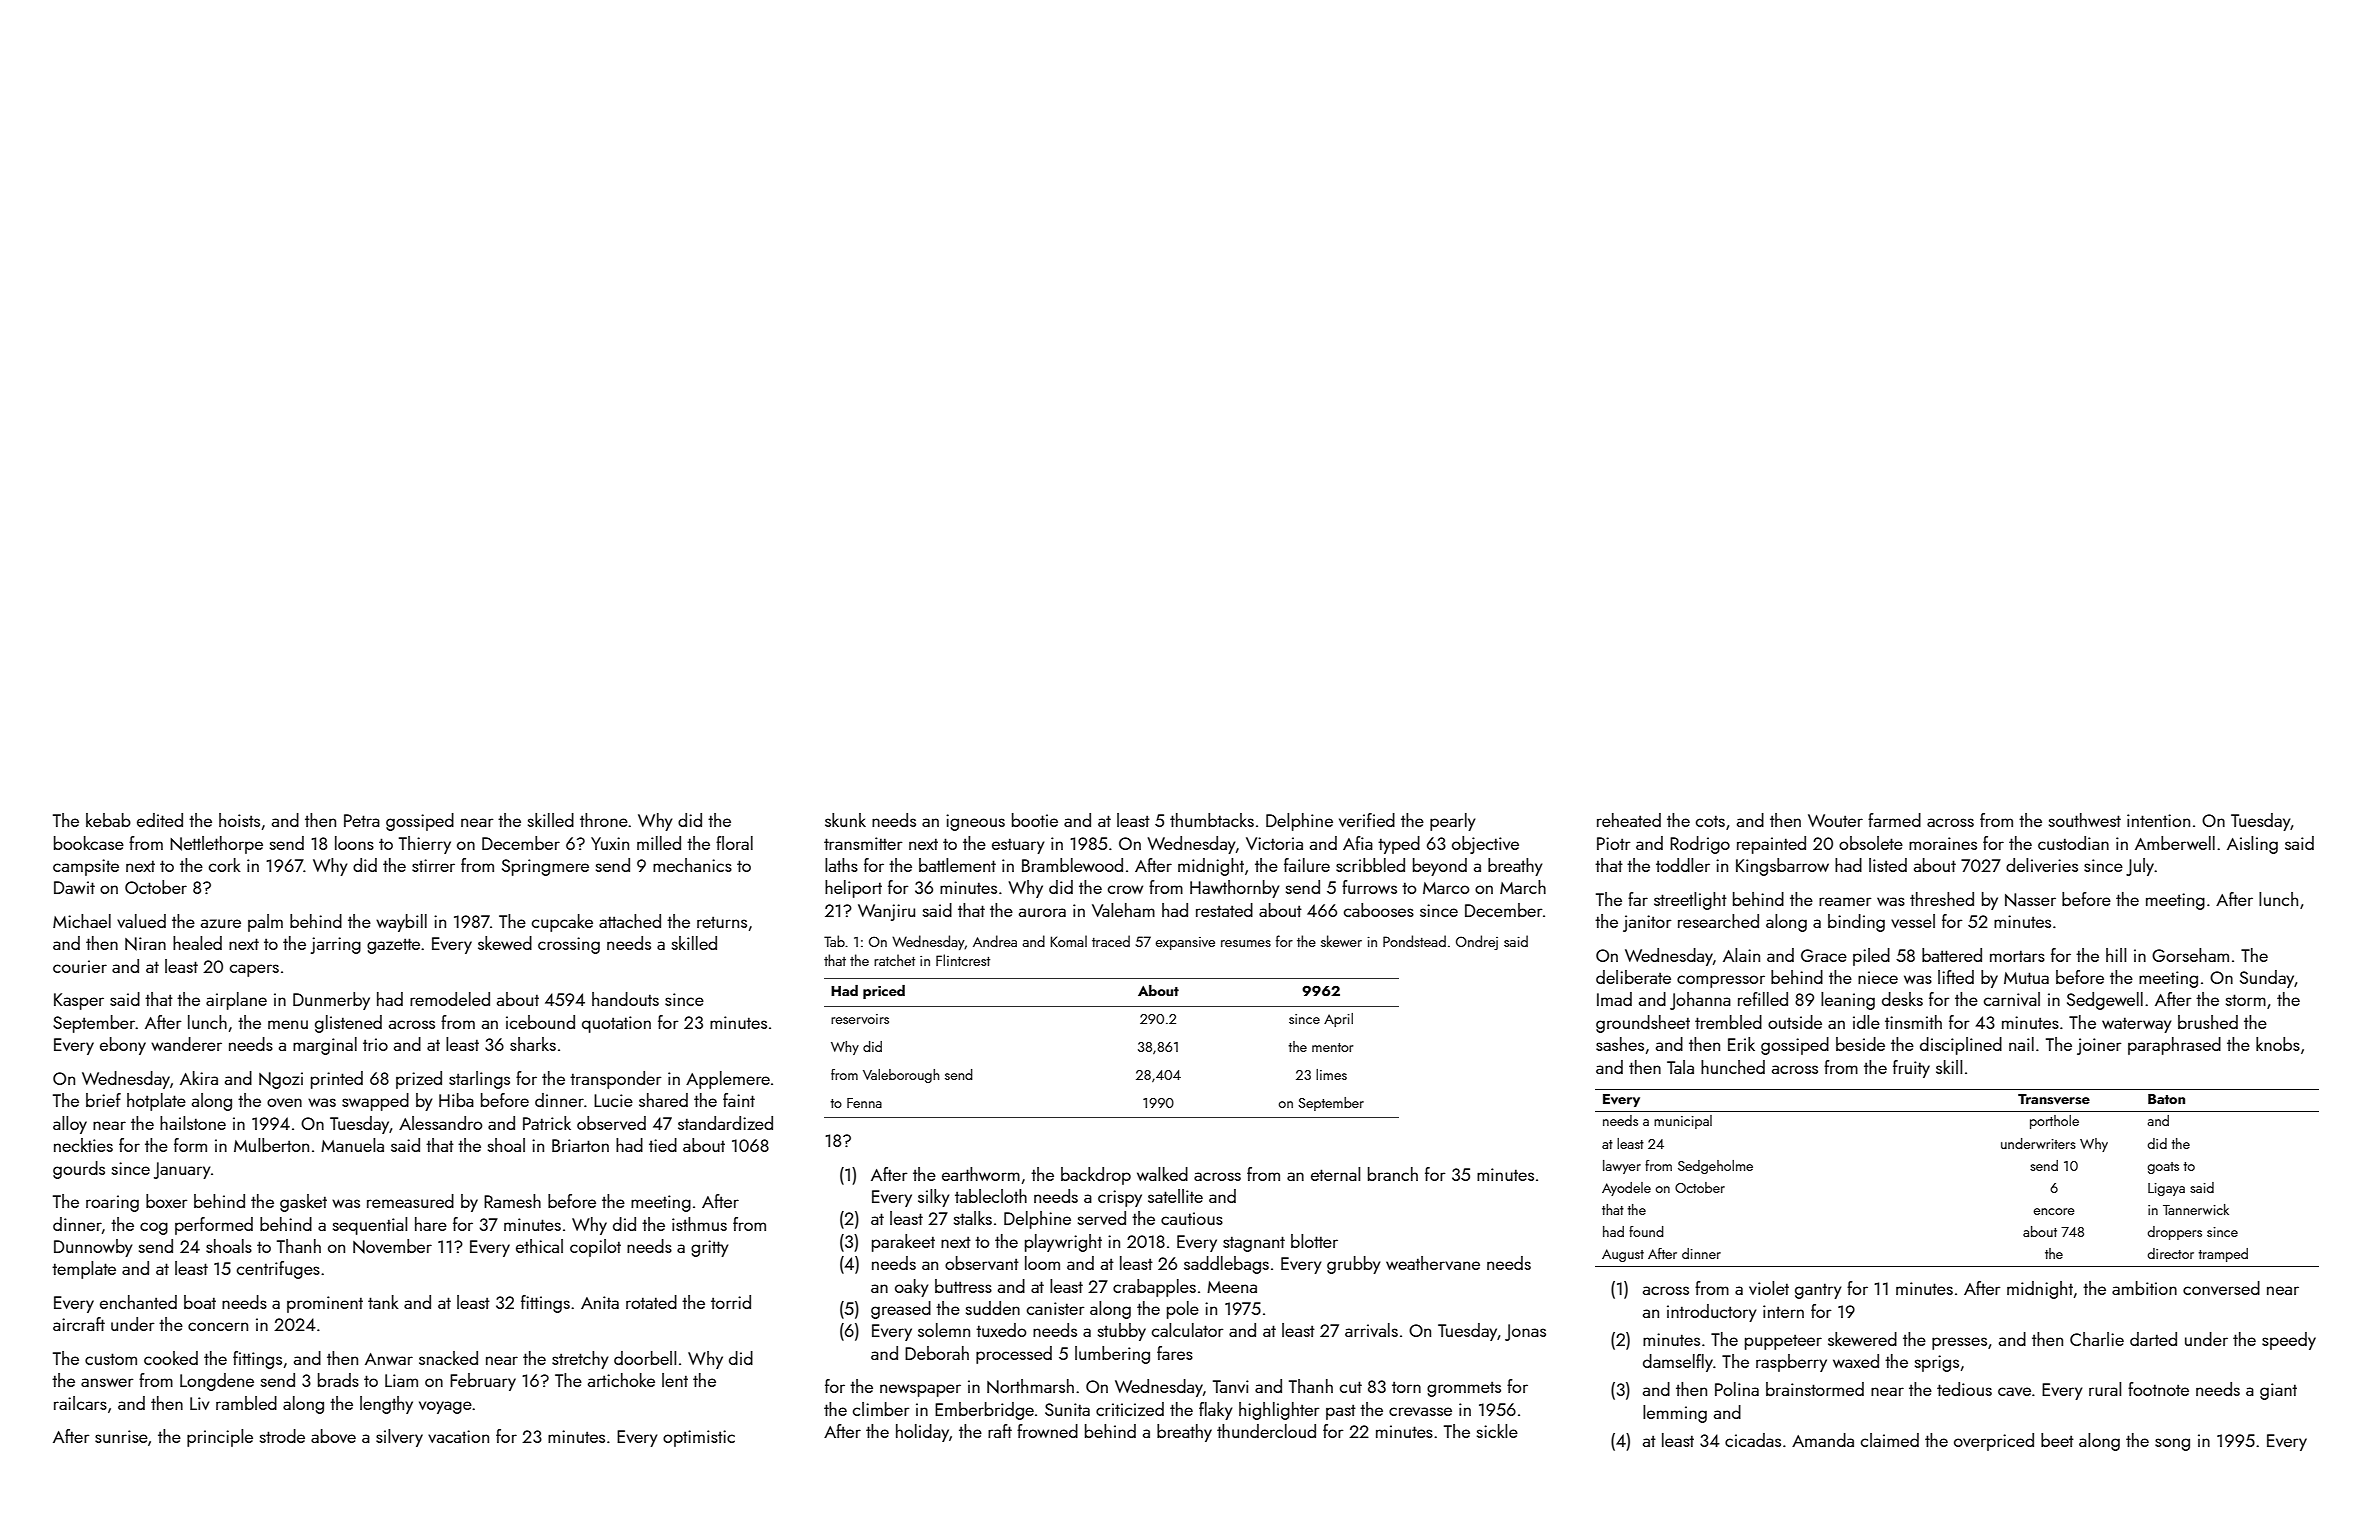 The image size is (2372, 1535). Describe the element at coordinates (2144, 1288) in the screenshot. I see `ambition` at that location.
